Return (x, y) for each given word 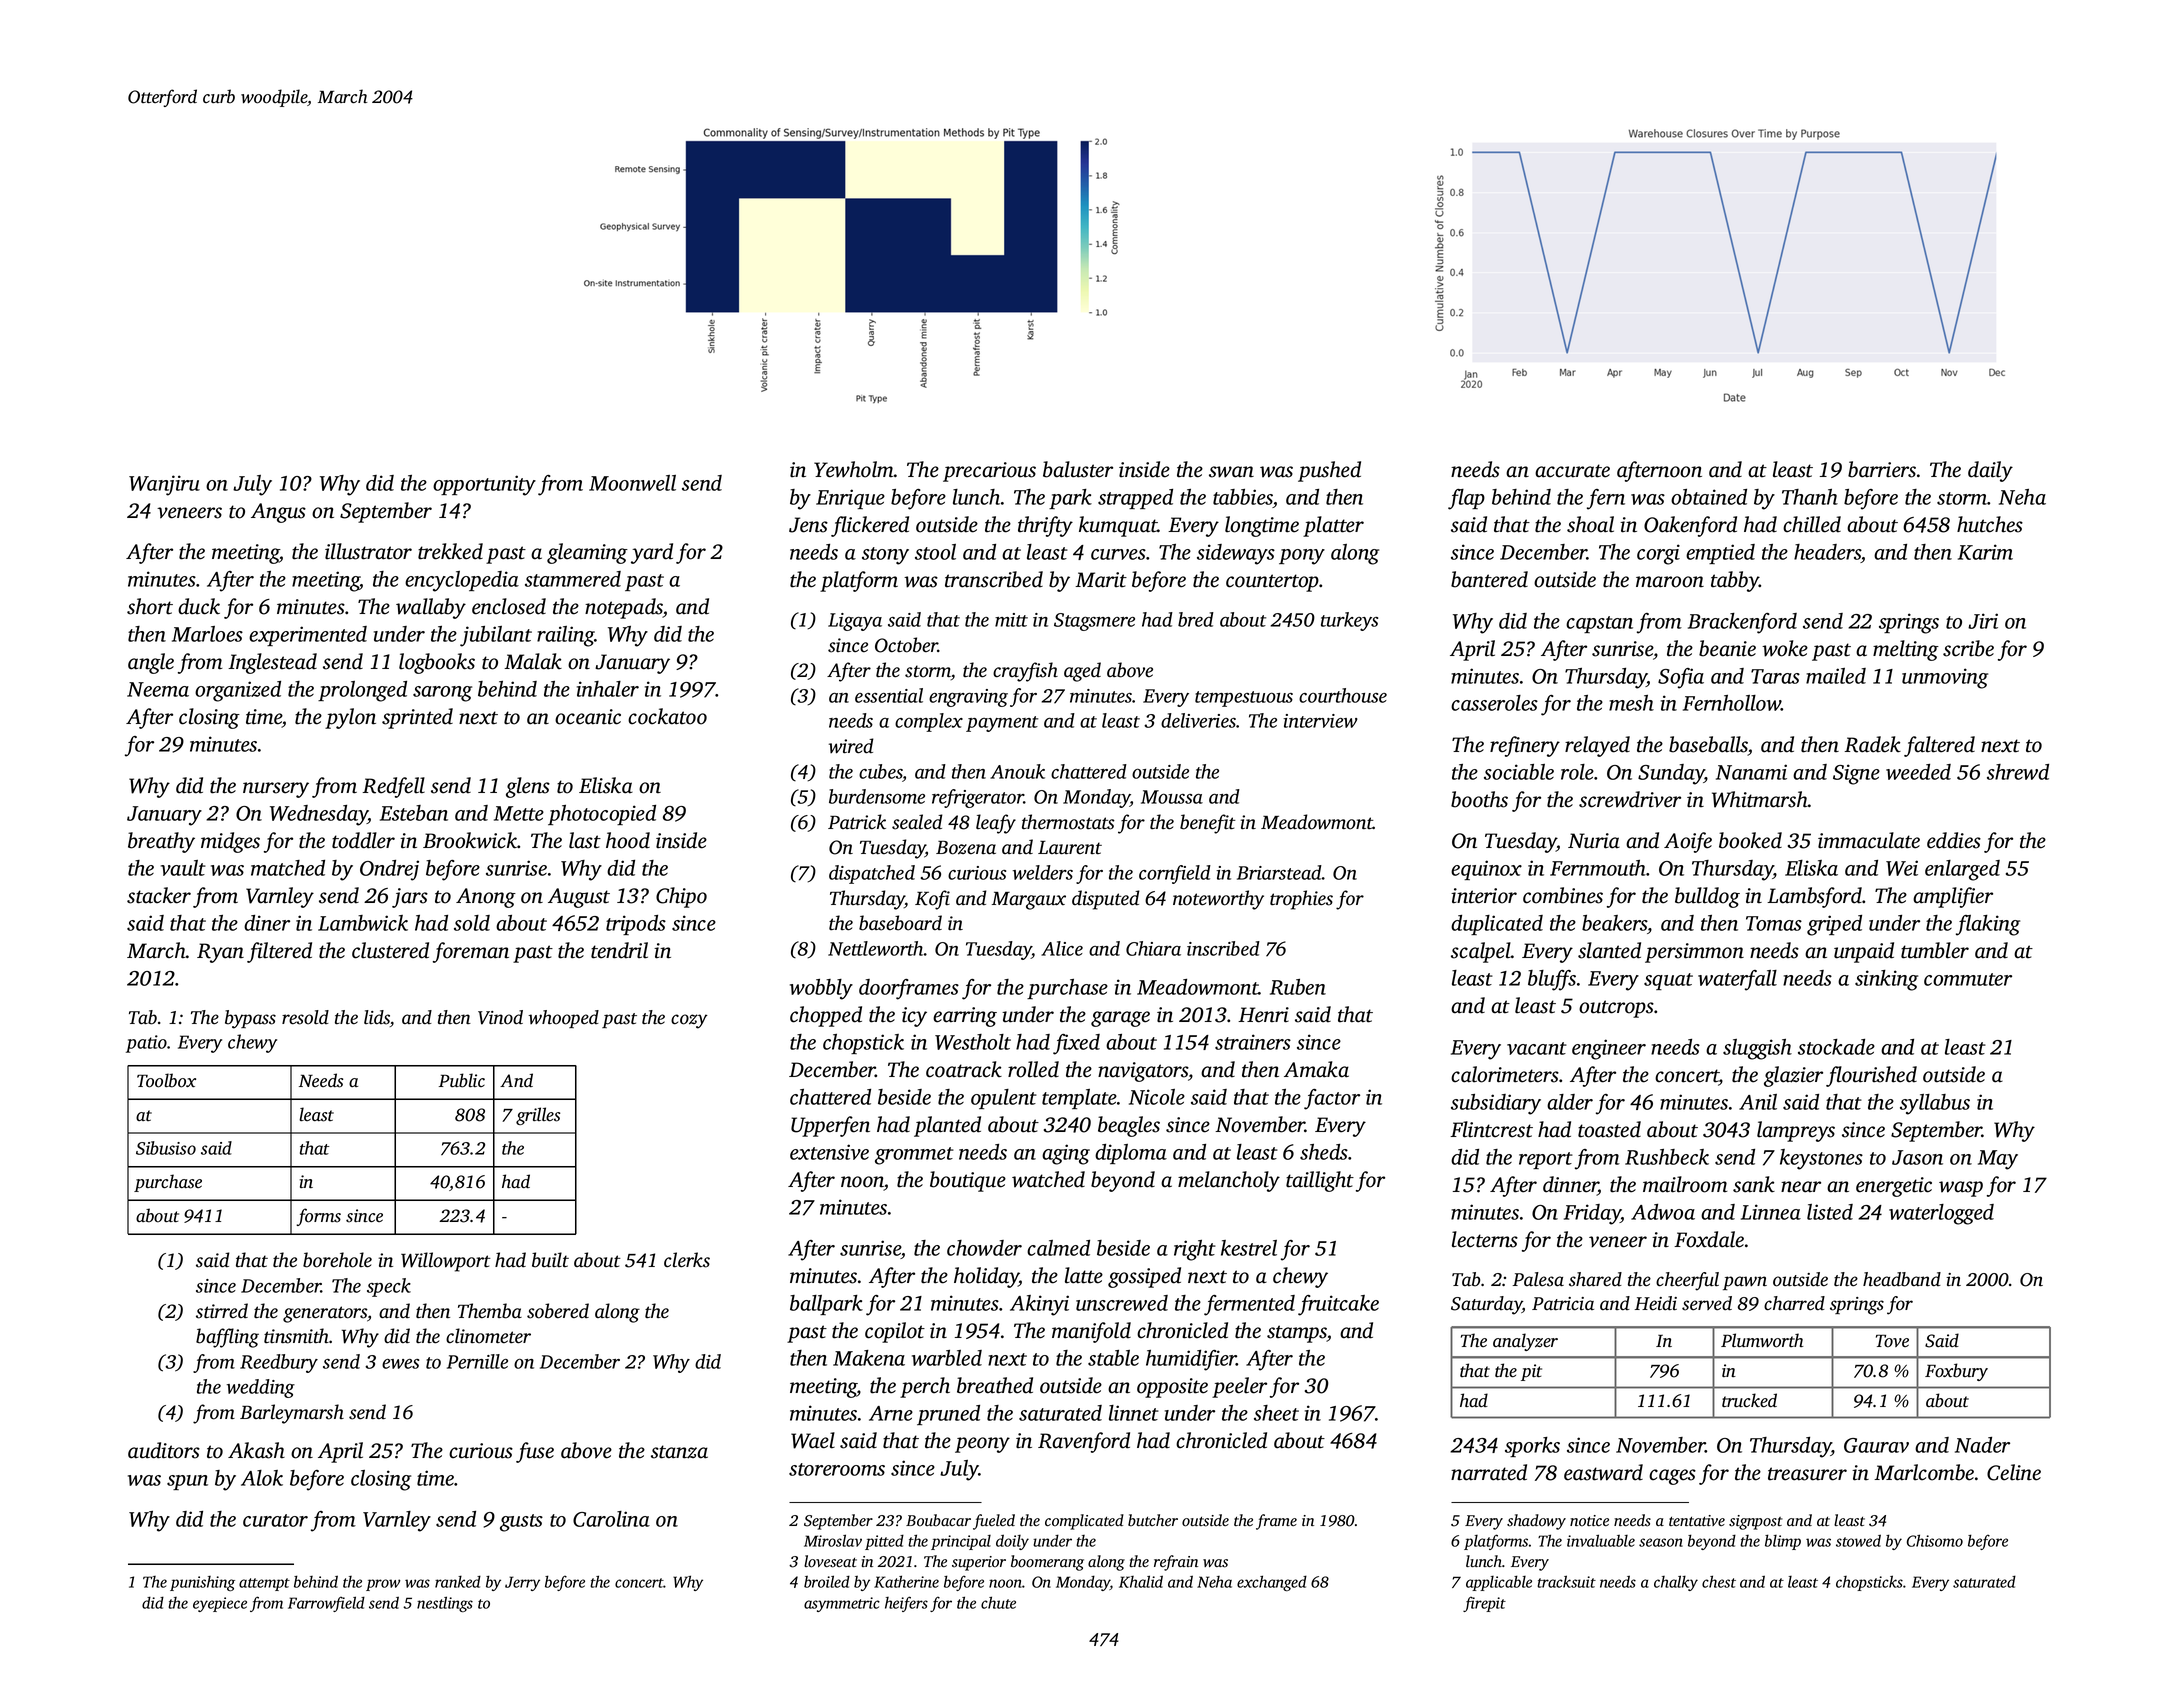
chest (1719, 1581)
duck (199, 606)
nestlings (445, 1604)
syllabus (1935, 1104)
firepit (1484, 1604)
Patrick (857, 822)
